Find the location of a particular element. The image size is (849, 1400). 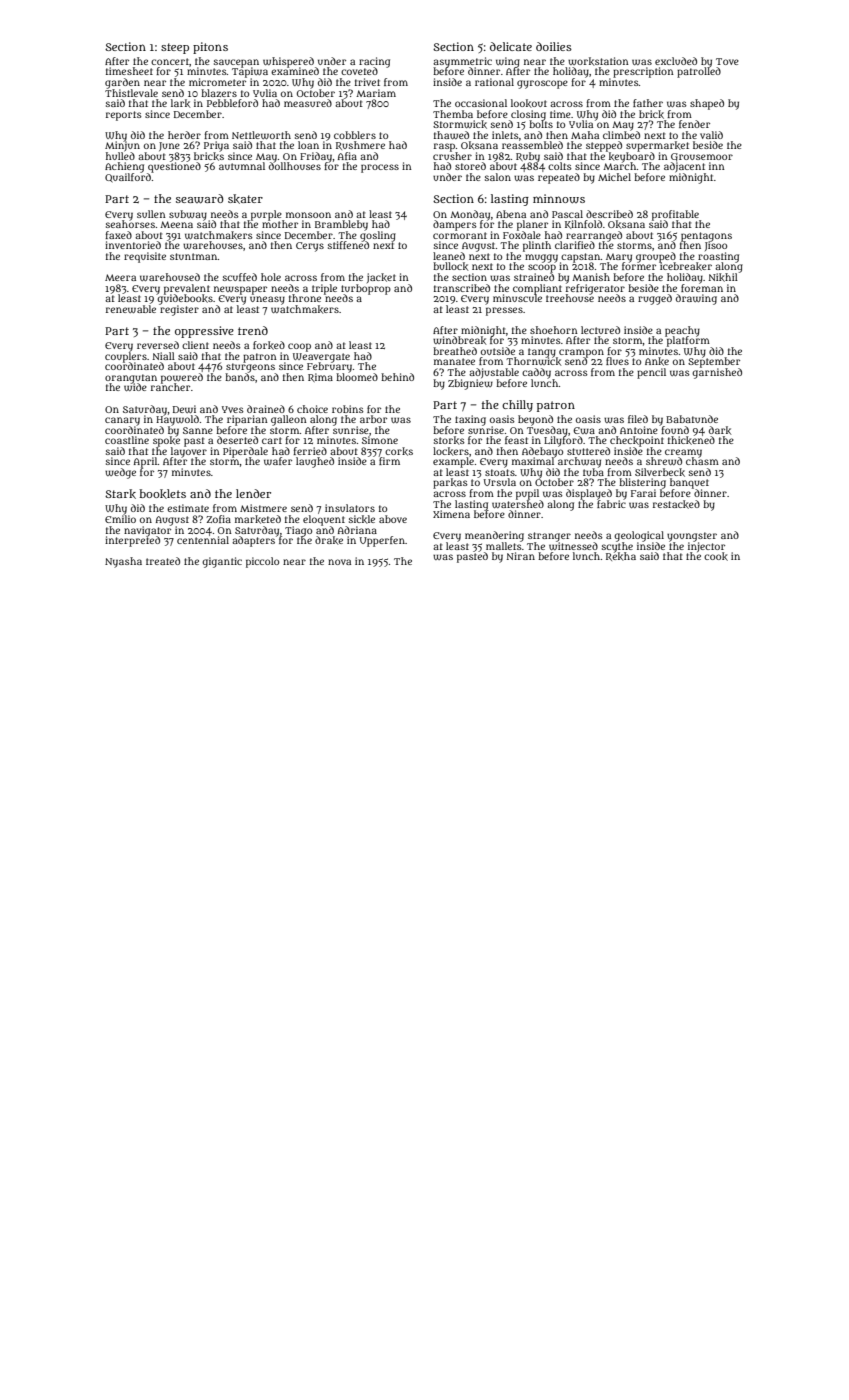

Mary is located at coordinates (619, 257).
